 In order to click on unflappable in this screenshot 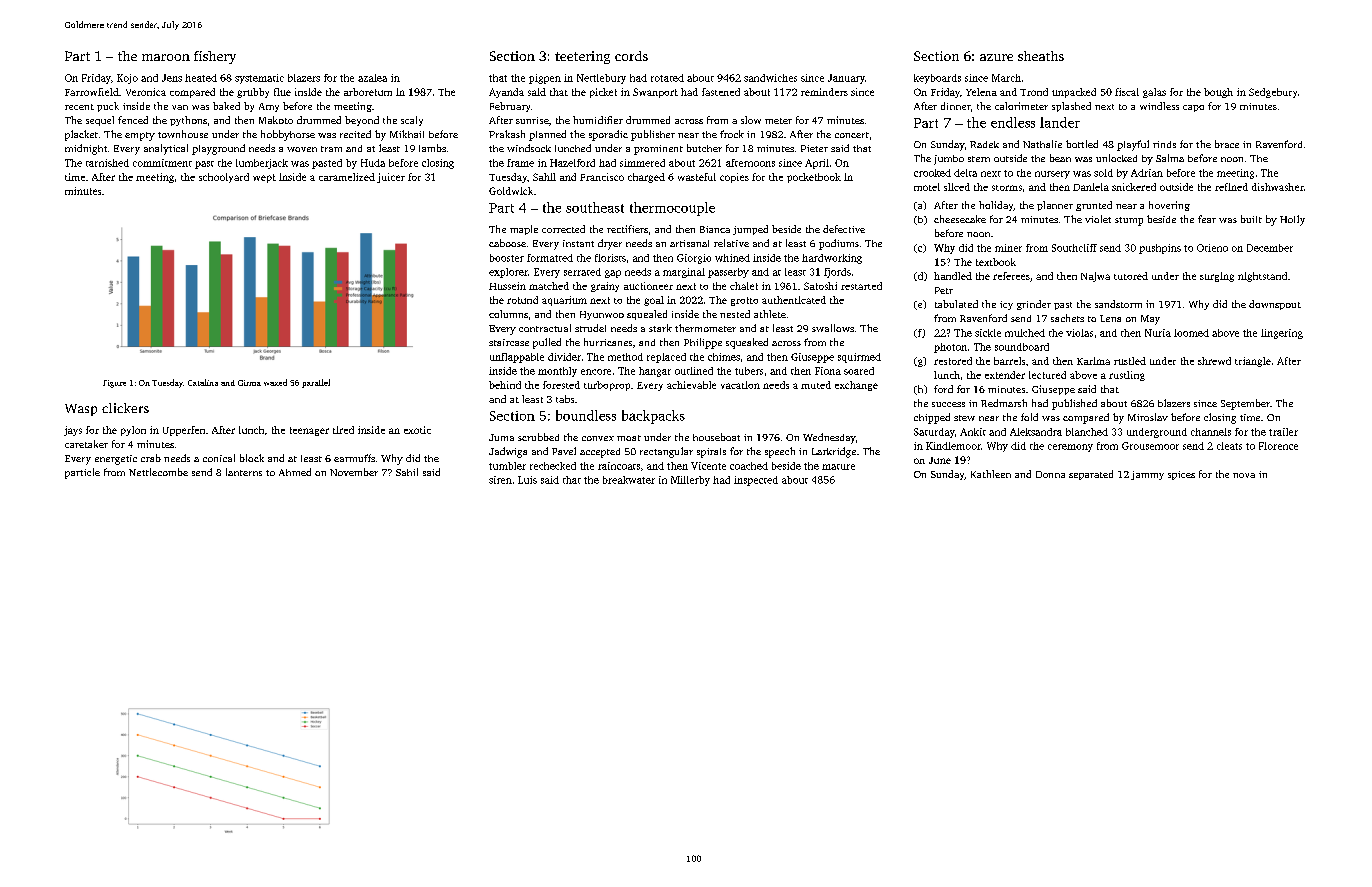, I will do `click(517, 358)`.
